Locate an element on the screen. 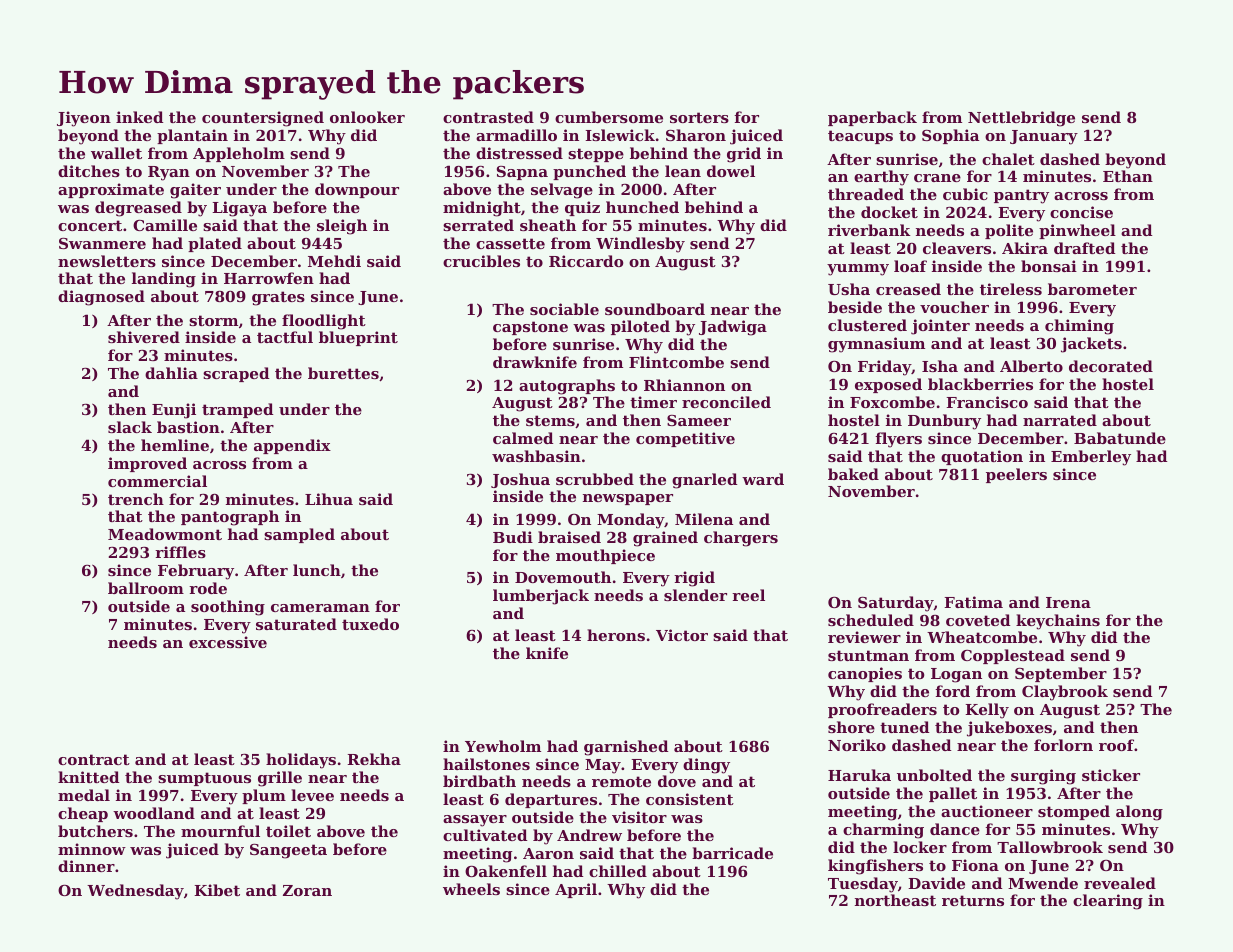  burettes is located at coordinates (343, 373).
